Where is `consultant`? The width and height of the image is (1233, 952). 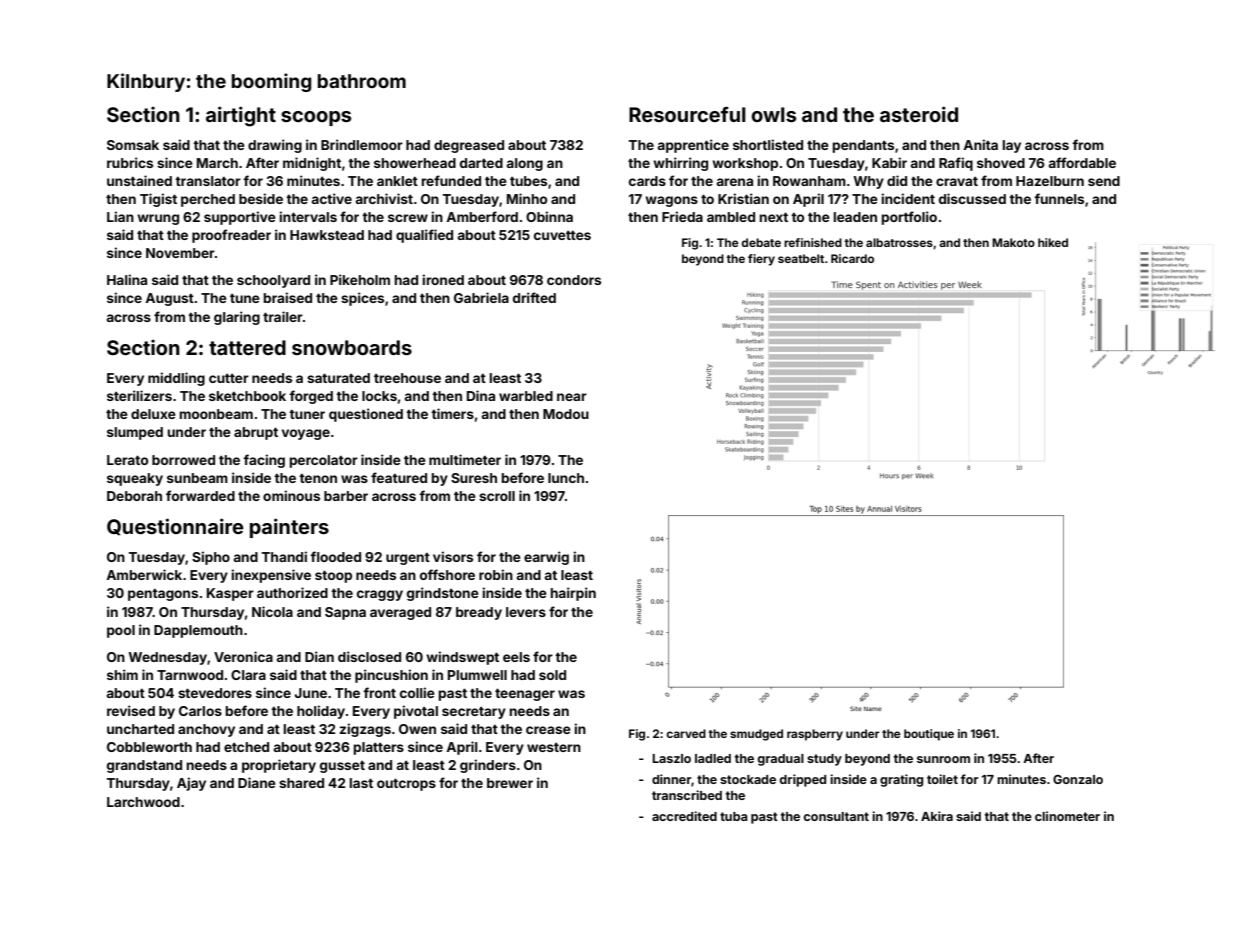
consultant is located at coordinates (836, 816).
